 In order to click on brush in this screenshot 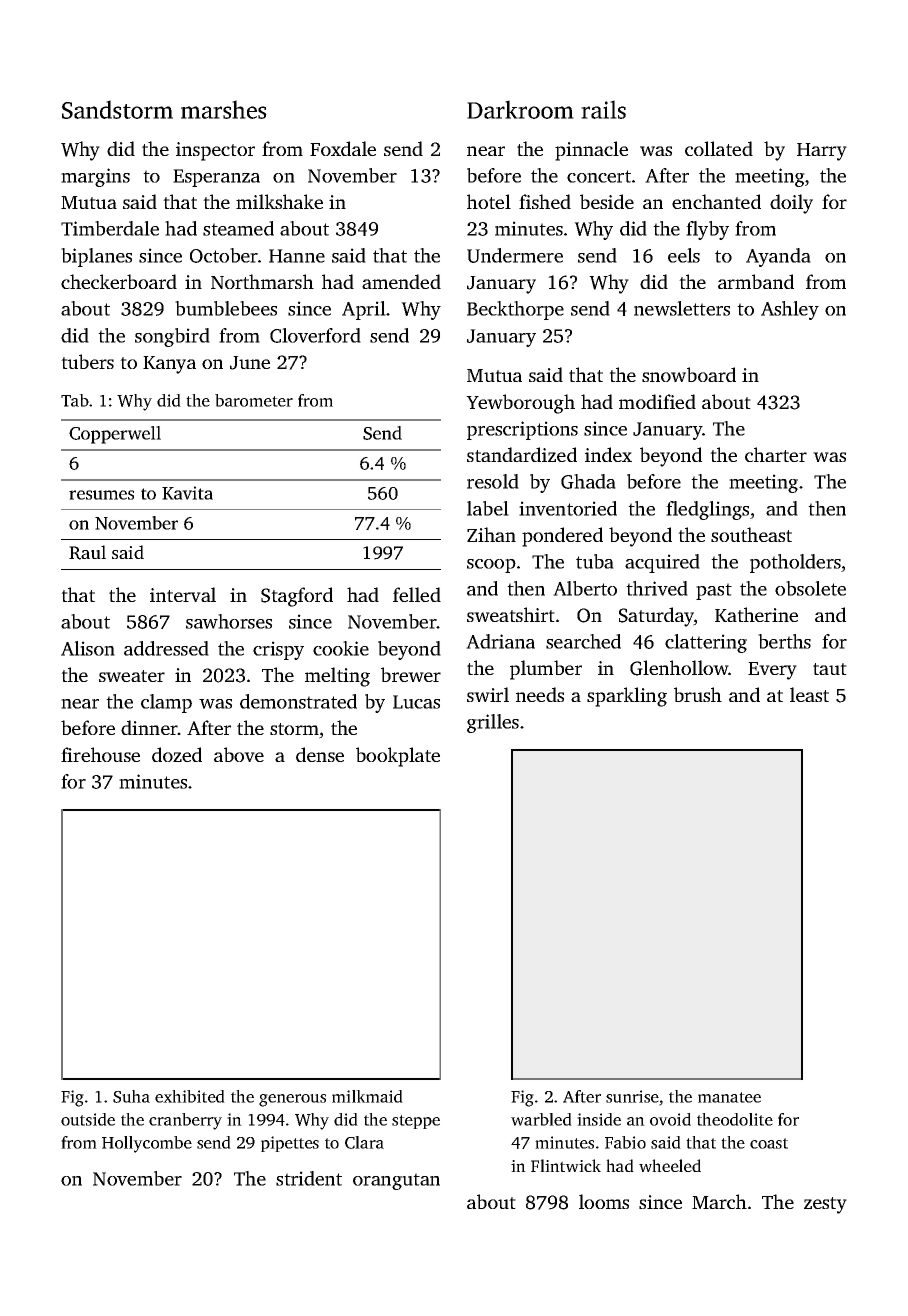, I will do `click(698, 694)`.
